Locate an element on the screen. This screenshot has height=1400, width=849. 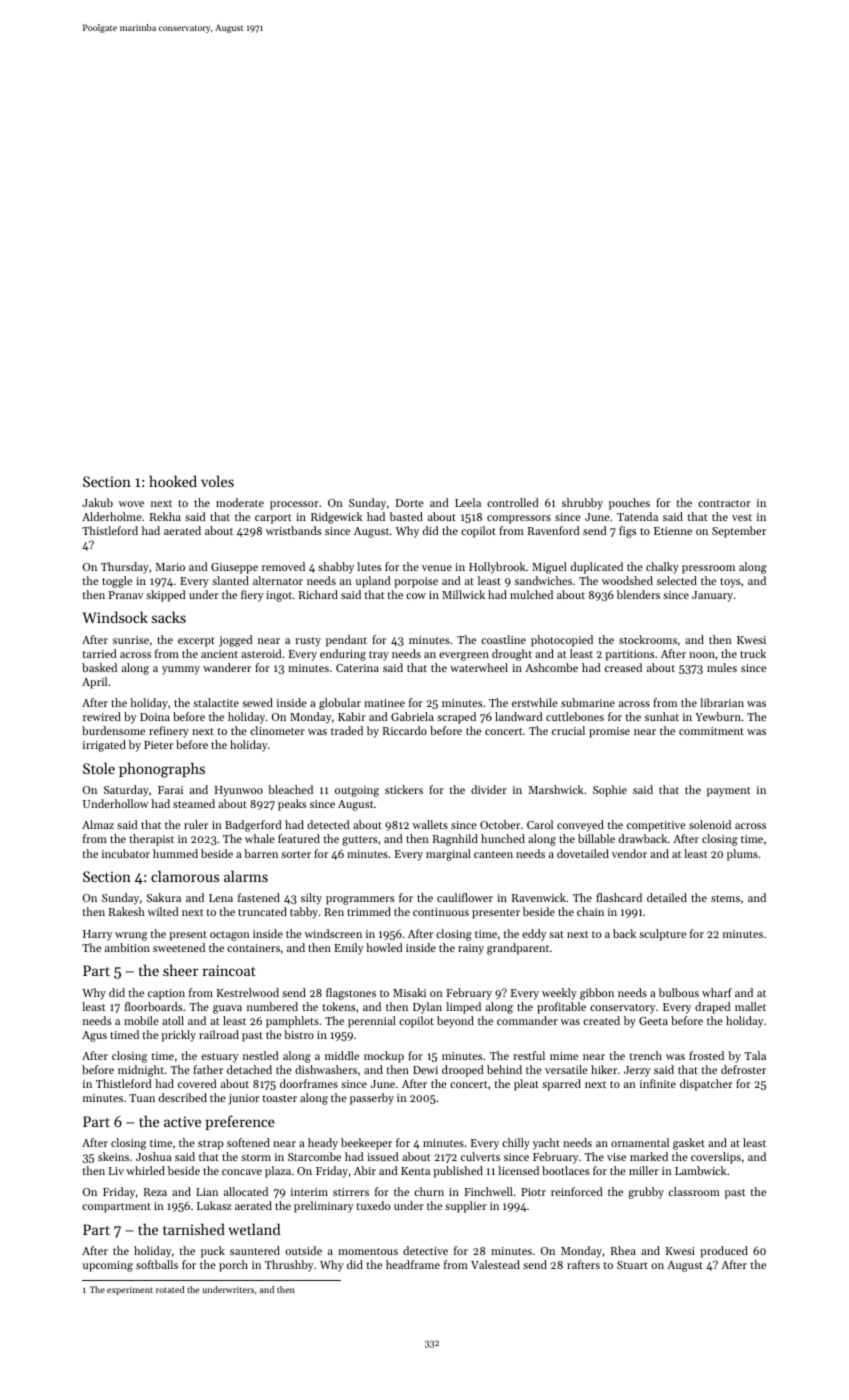
passerby is located at coordinates (372, 1099).
